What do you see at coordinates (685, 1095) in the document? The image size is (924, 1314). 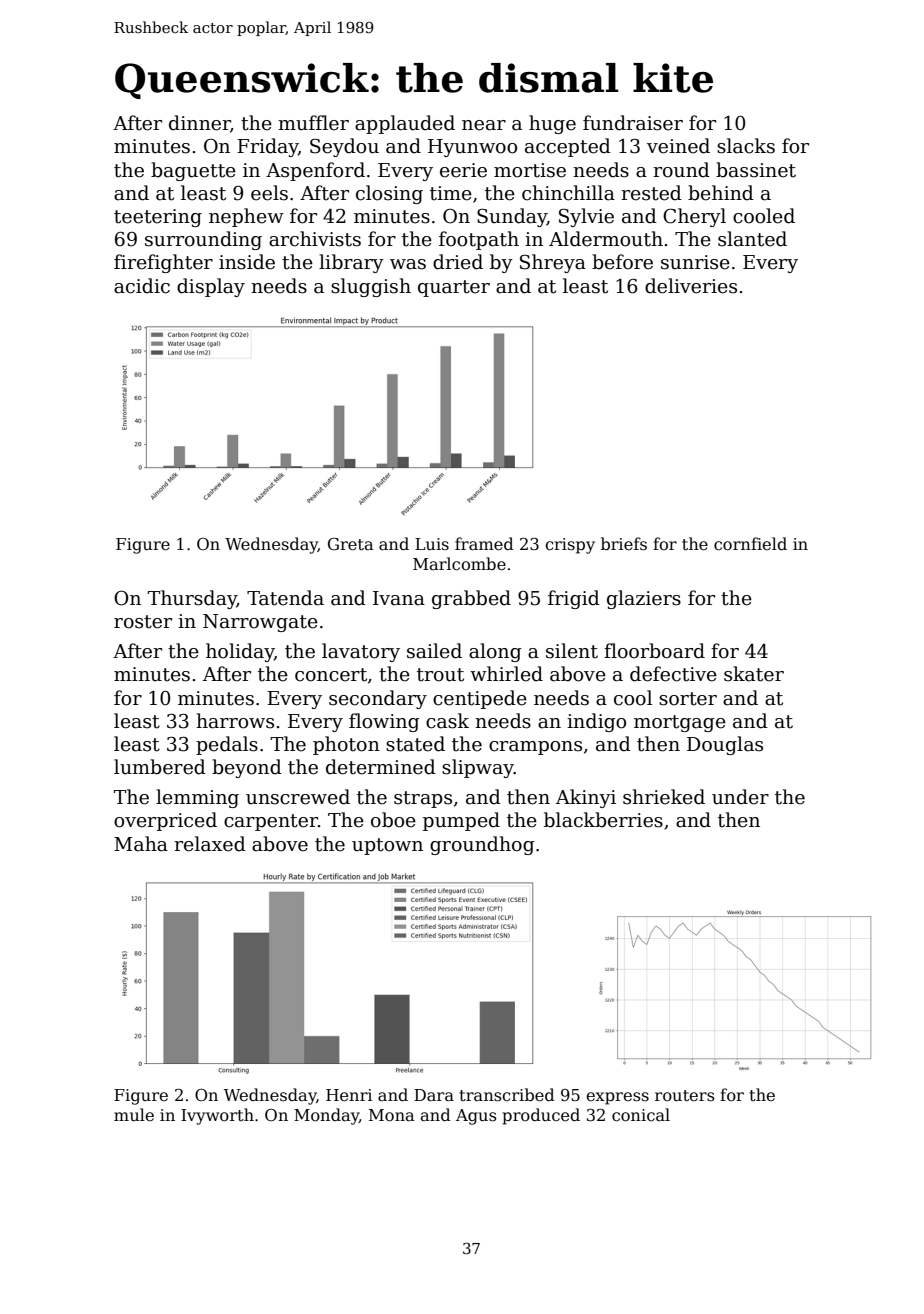 I see `routers` at bounding box center [685, 1095].
